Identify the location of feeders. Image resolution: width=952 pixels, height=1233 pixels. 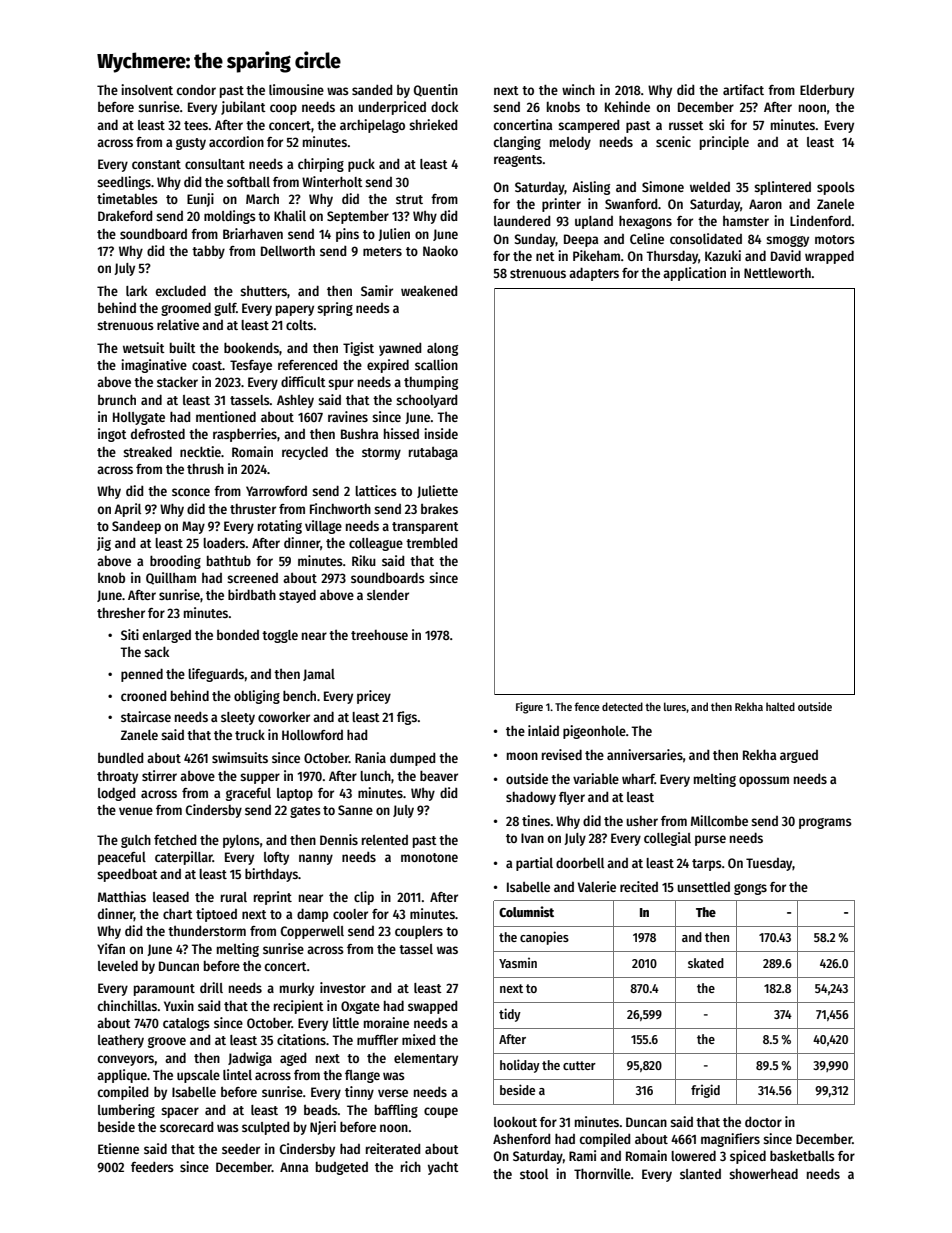
(152, 1167).
